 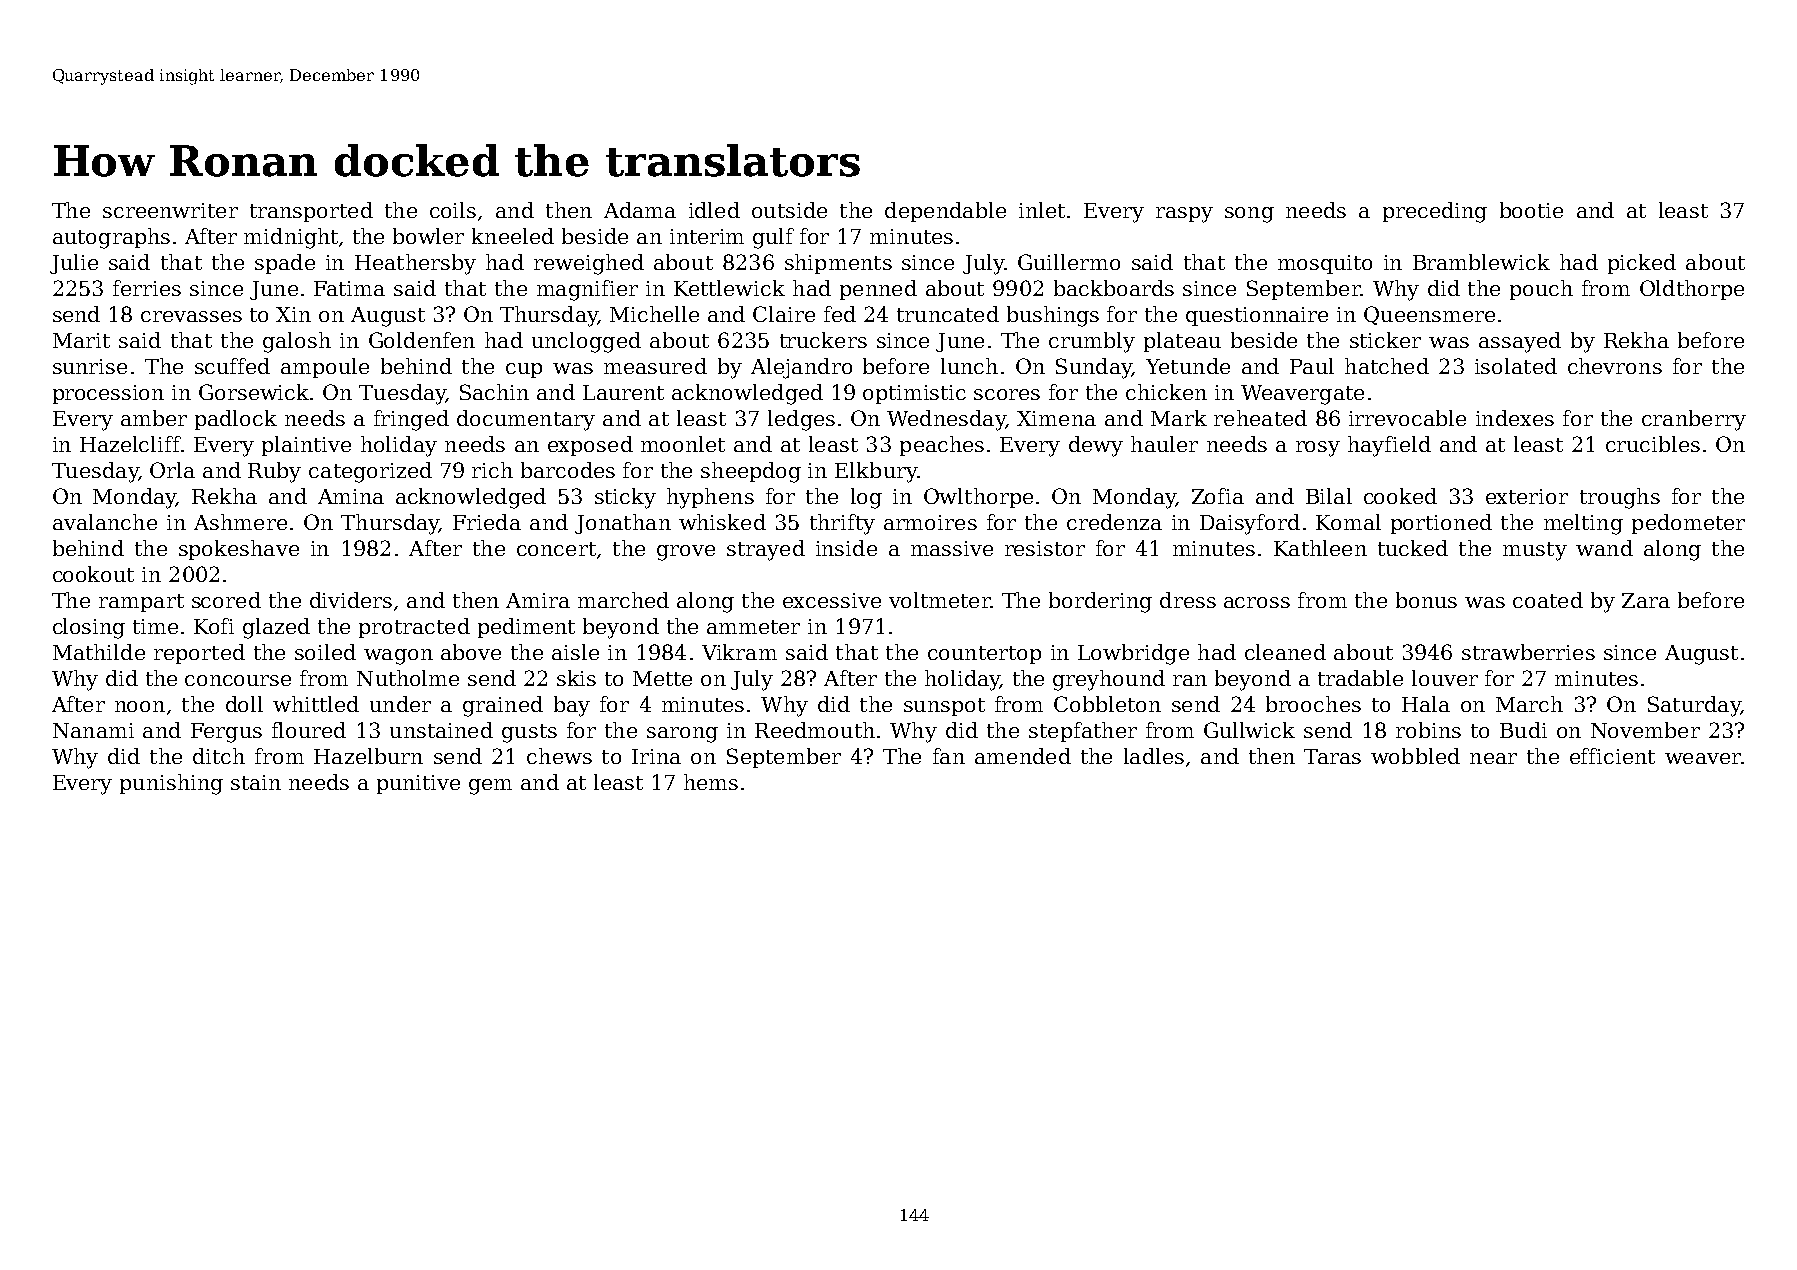 What do you see at coordinates (494, 392) in the image?
I see `Sachin` at bounding box center [494, 392].
